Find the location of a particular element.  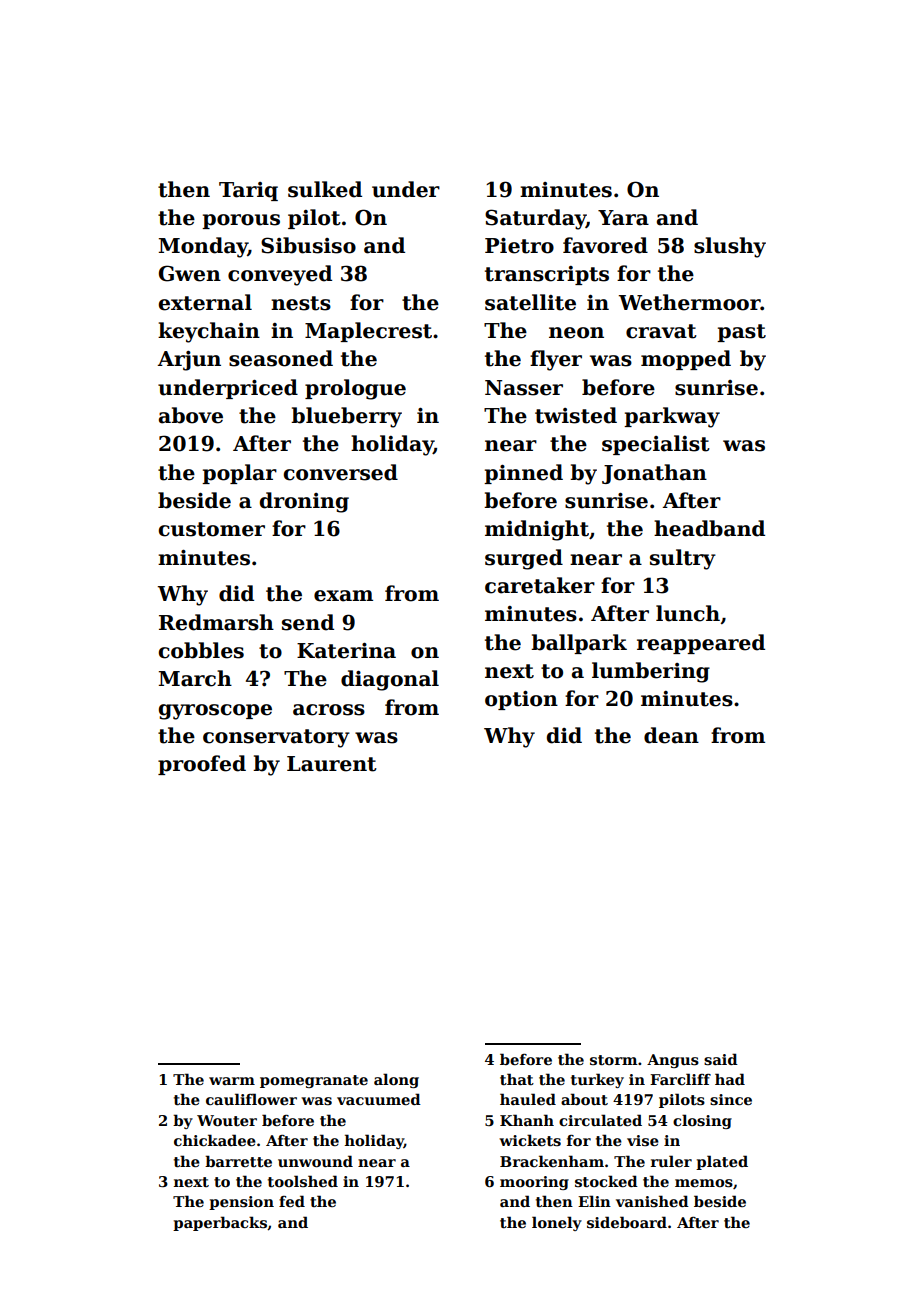

Monday is located at coordinates (203, 247).
